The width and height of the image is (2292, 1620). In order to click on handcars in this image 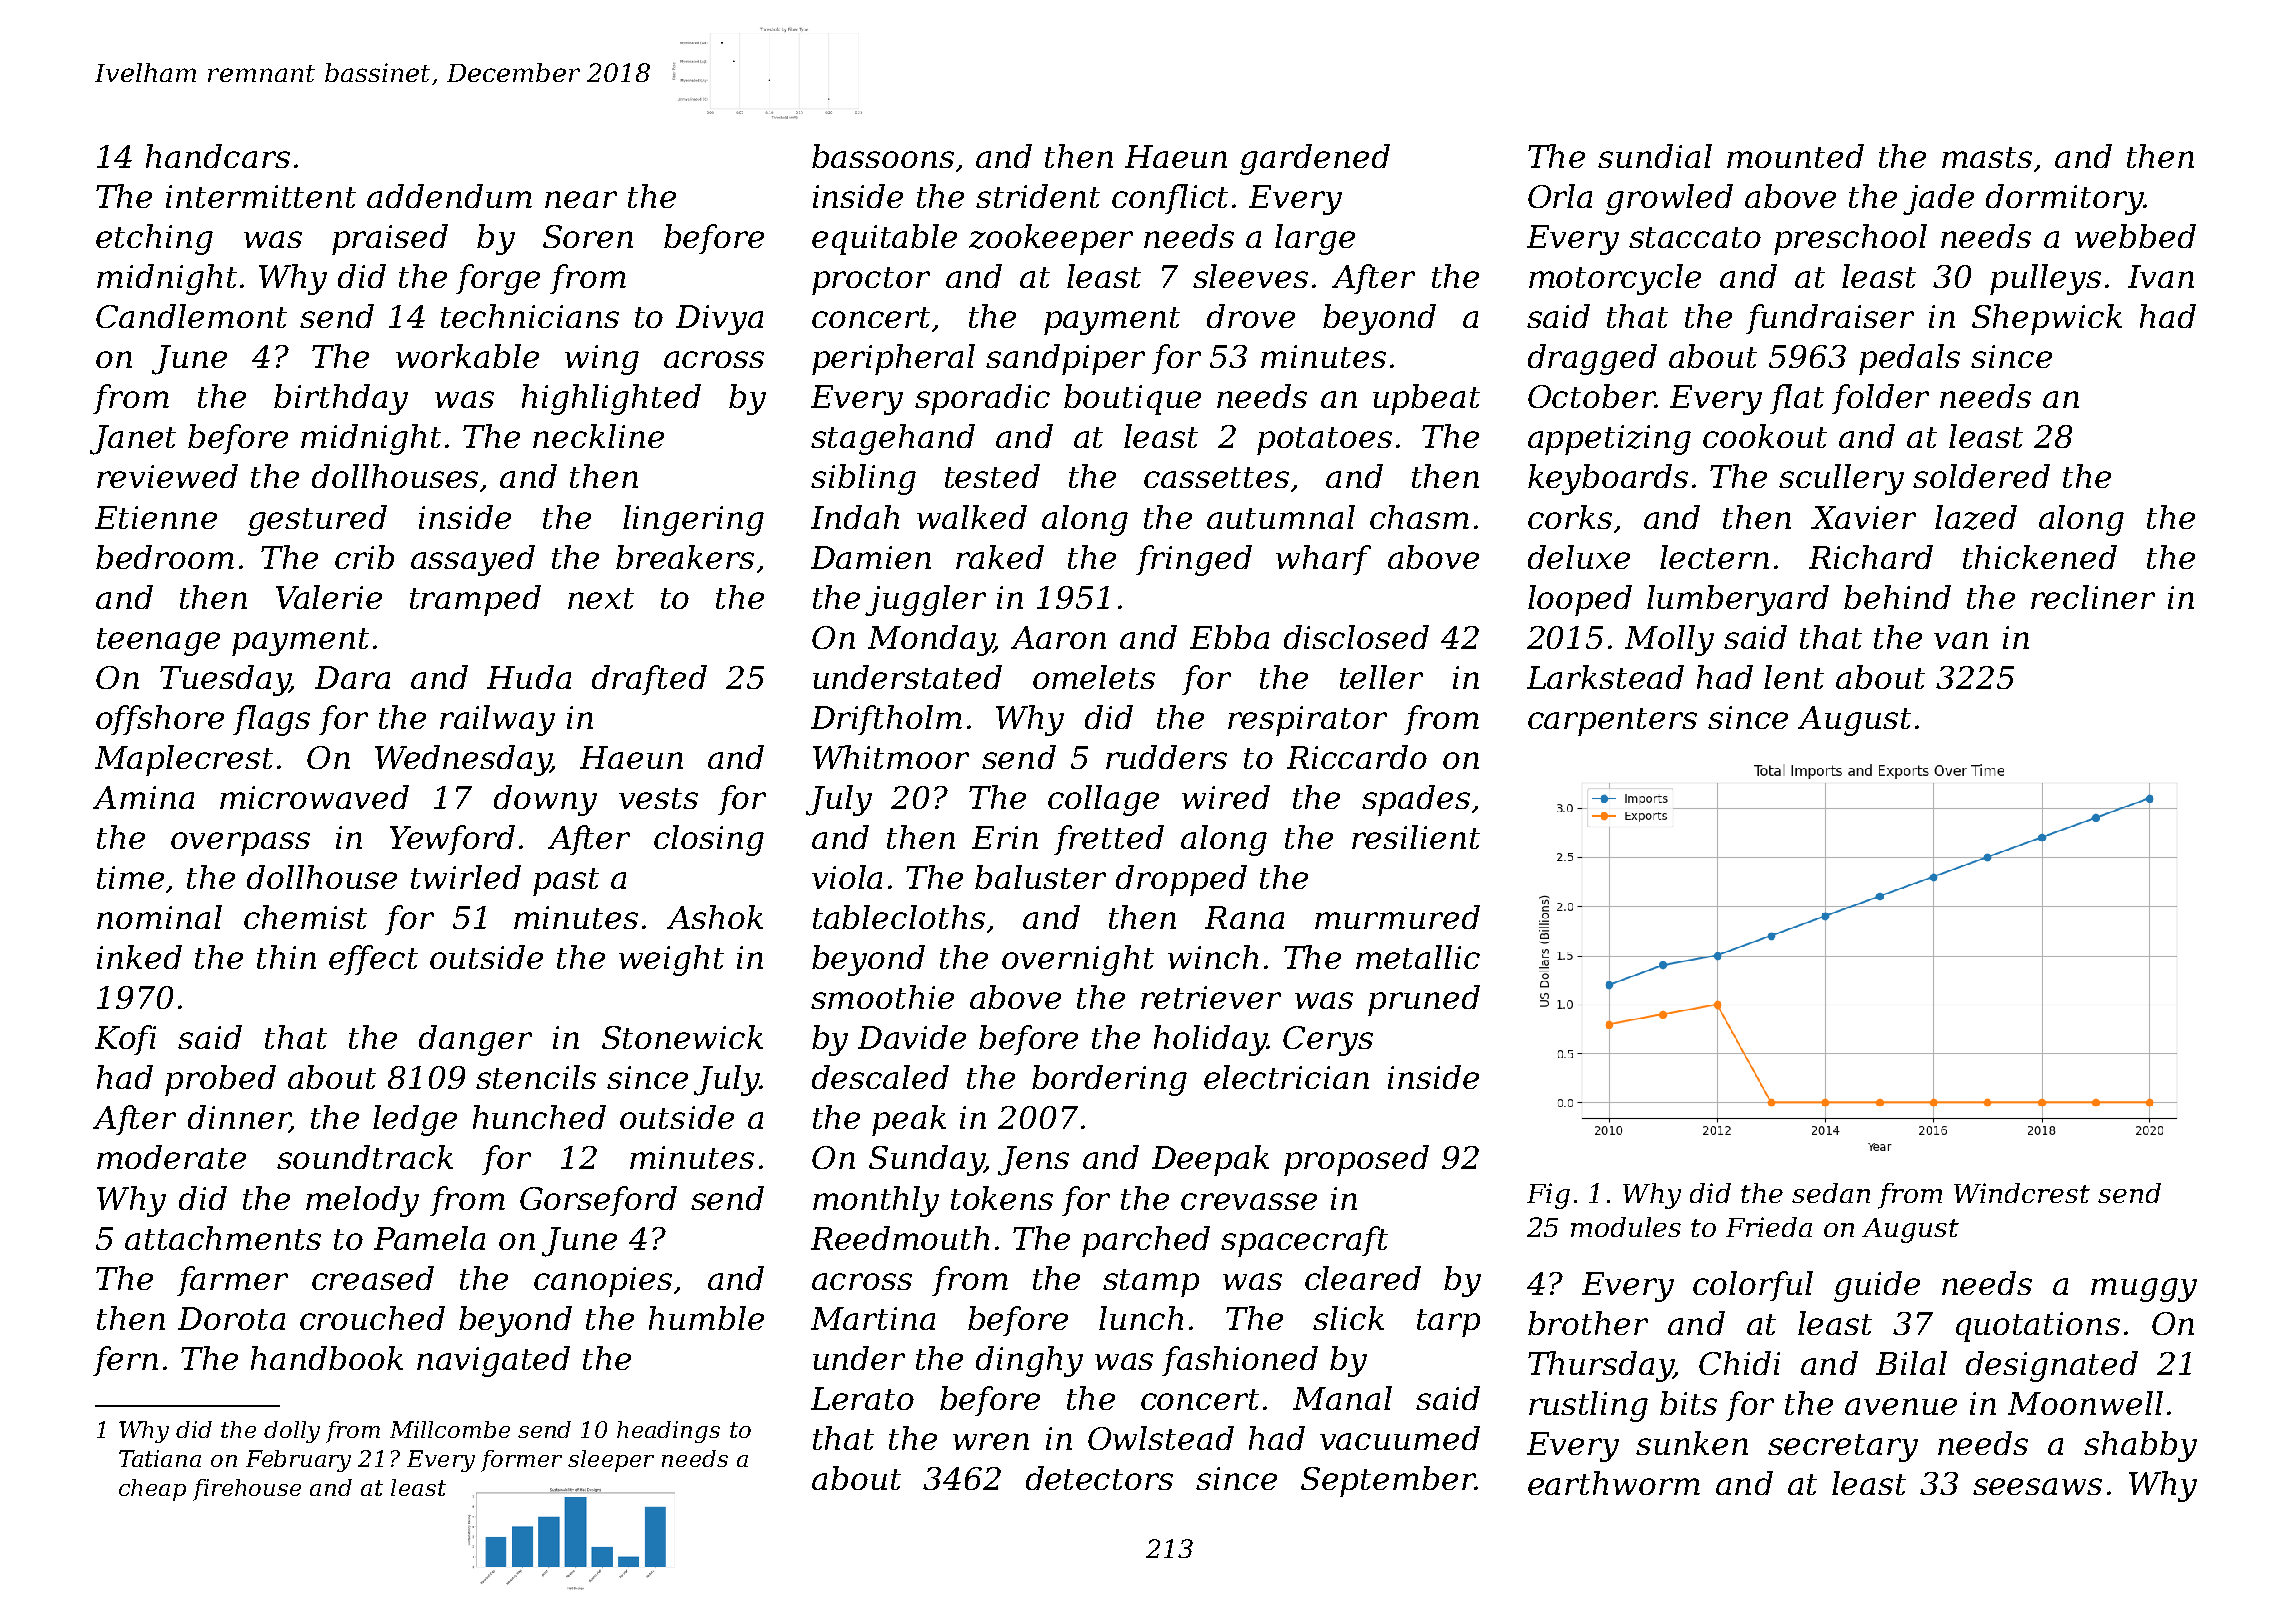, I will do `click(218, 156)`.
